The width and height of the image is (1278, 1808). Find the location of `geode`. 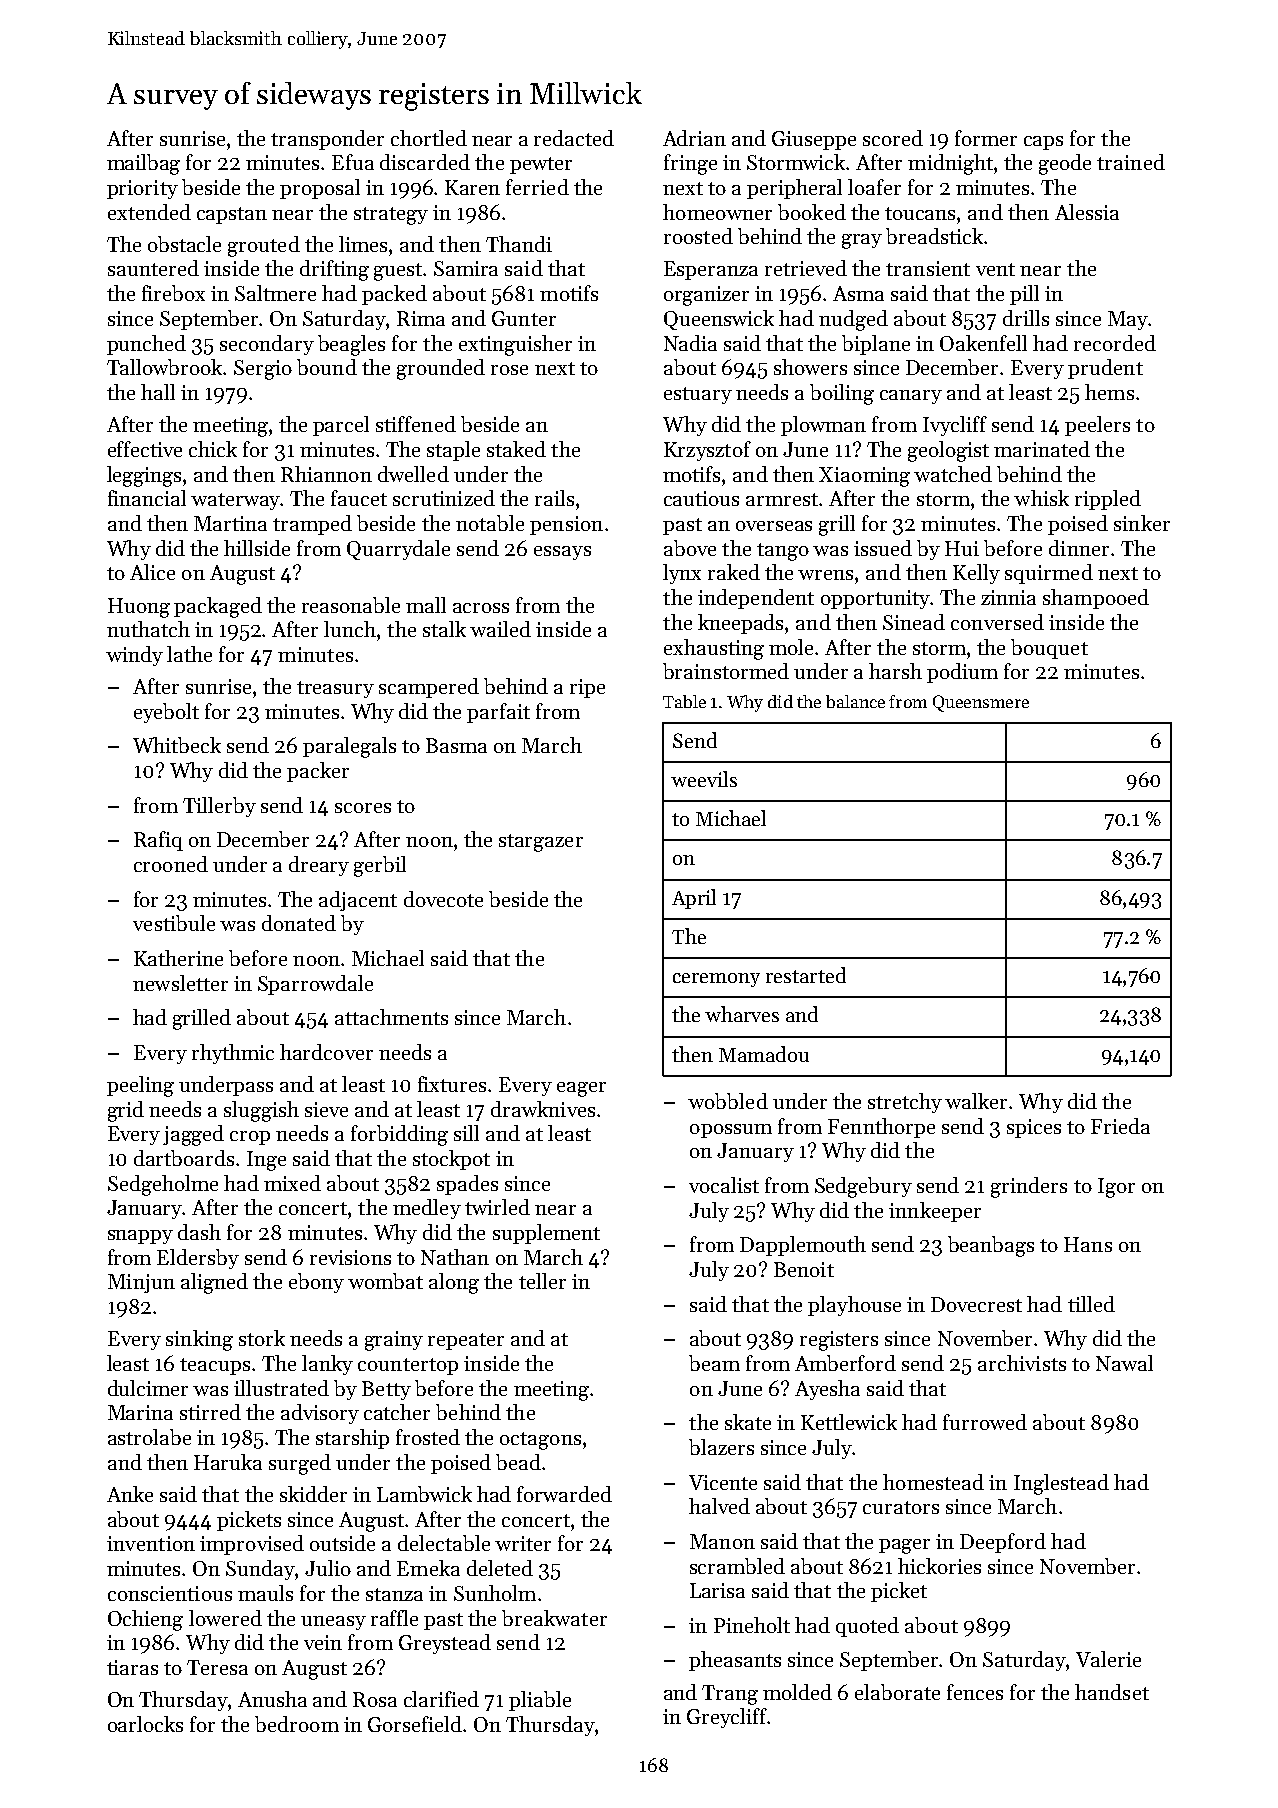

geode is located at coordinates (1065, 164).
